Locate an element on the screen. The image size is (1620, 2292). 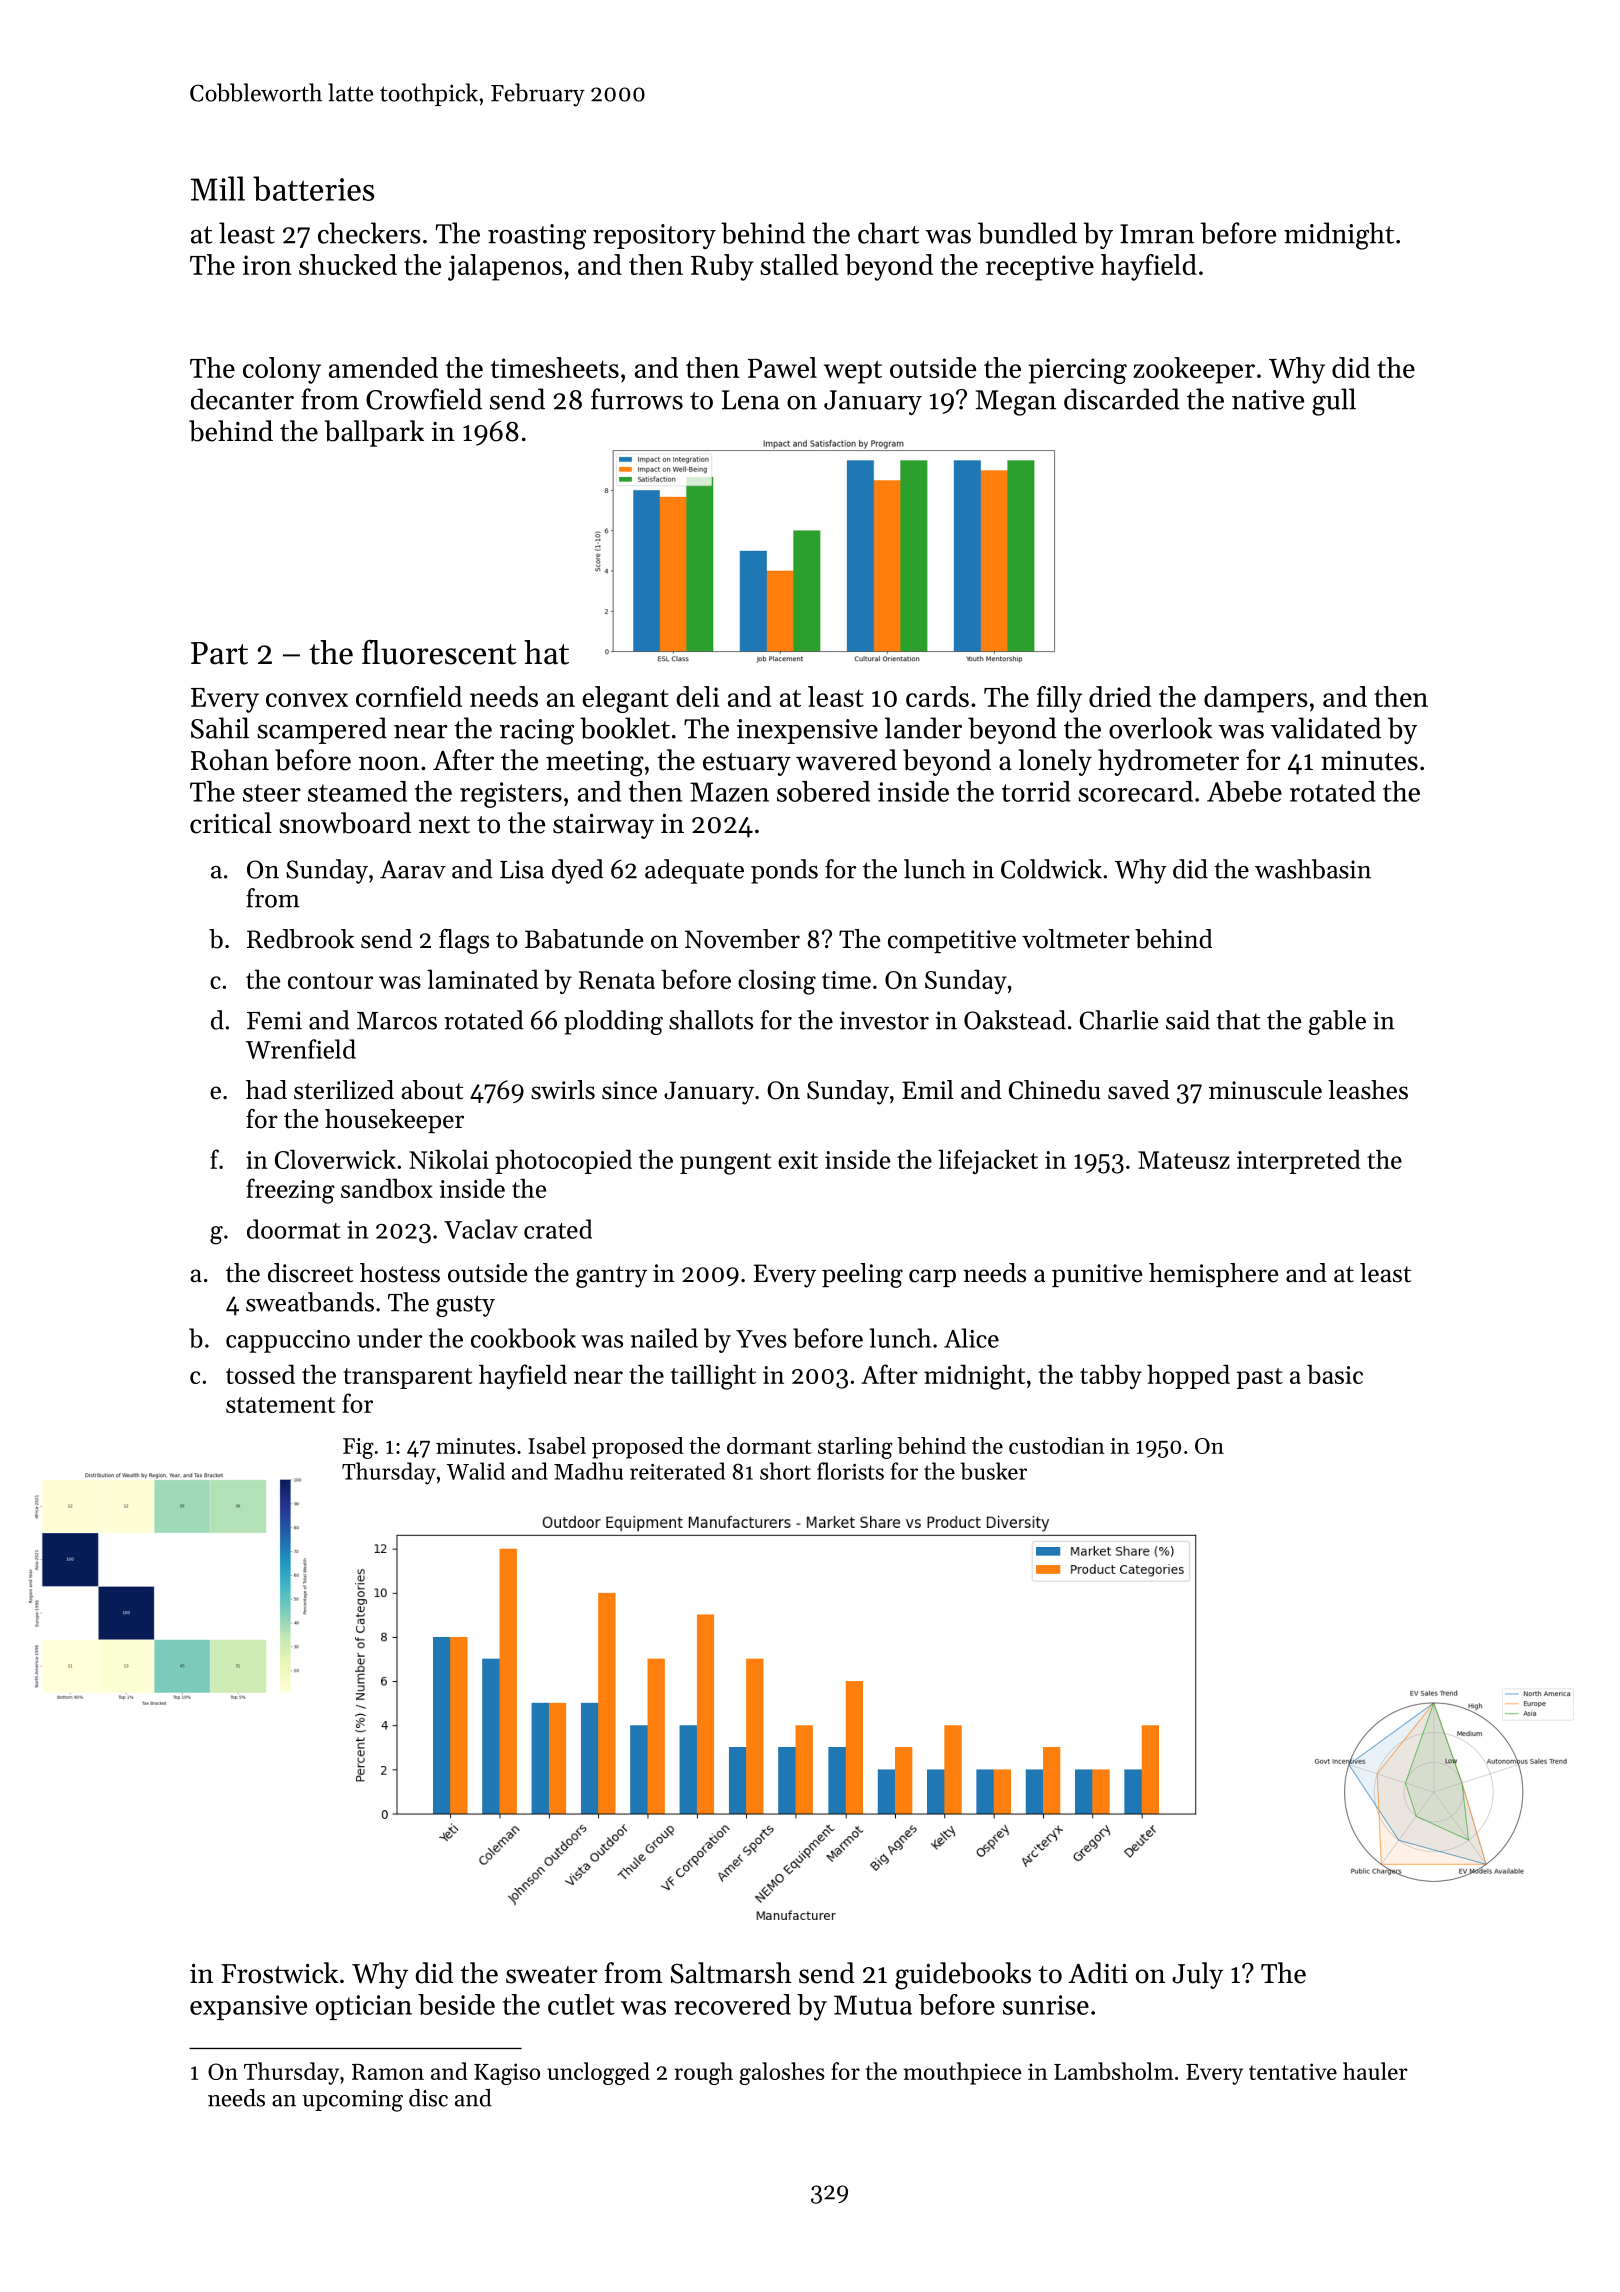
starling is located at coordinates (855, 1448).
